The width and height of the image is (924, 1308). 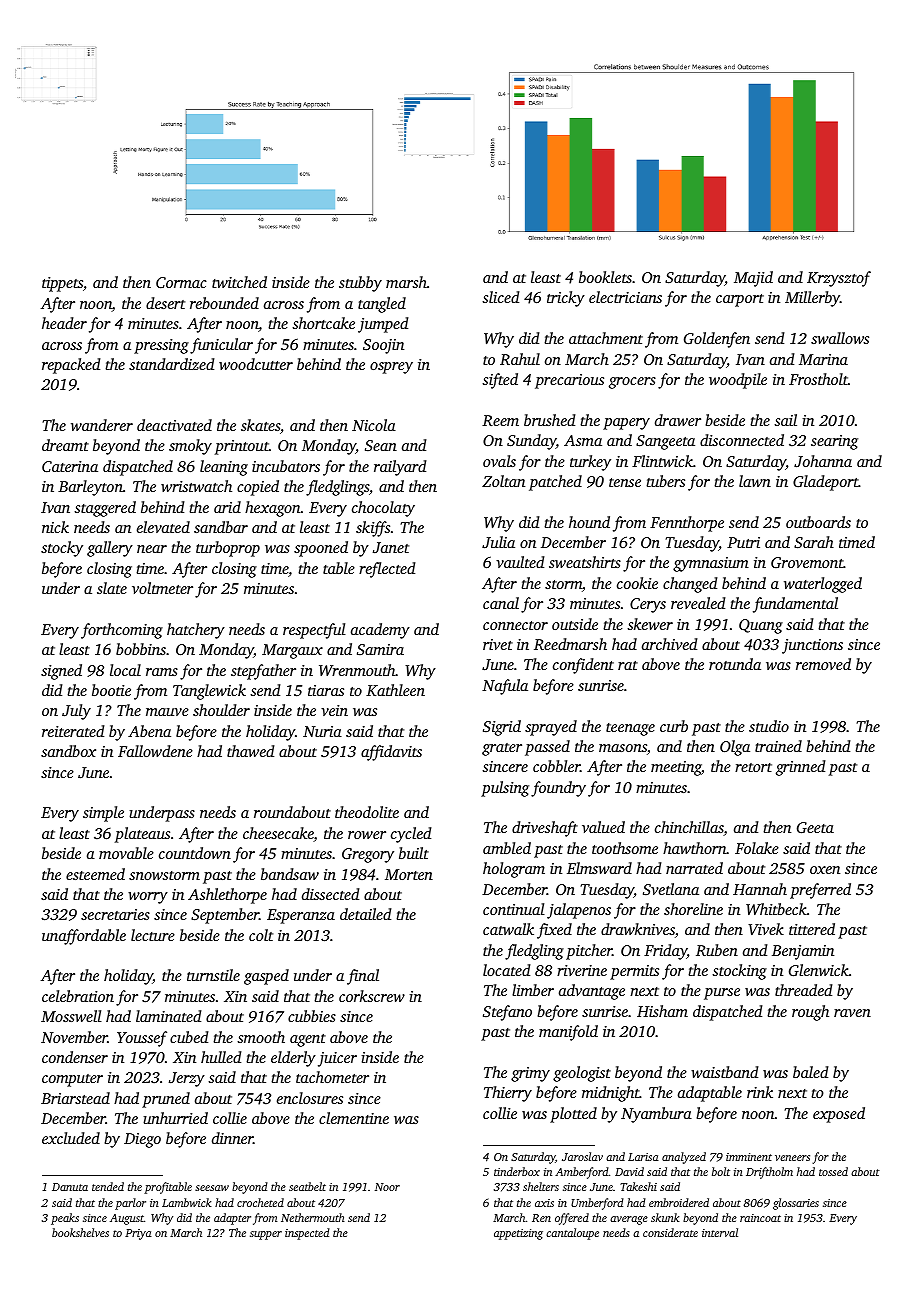 I want to click on Julia, so click(x=498, y=542).
